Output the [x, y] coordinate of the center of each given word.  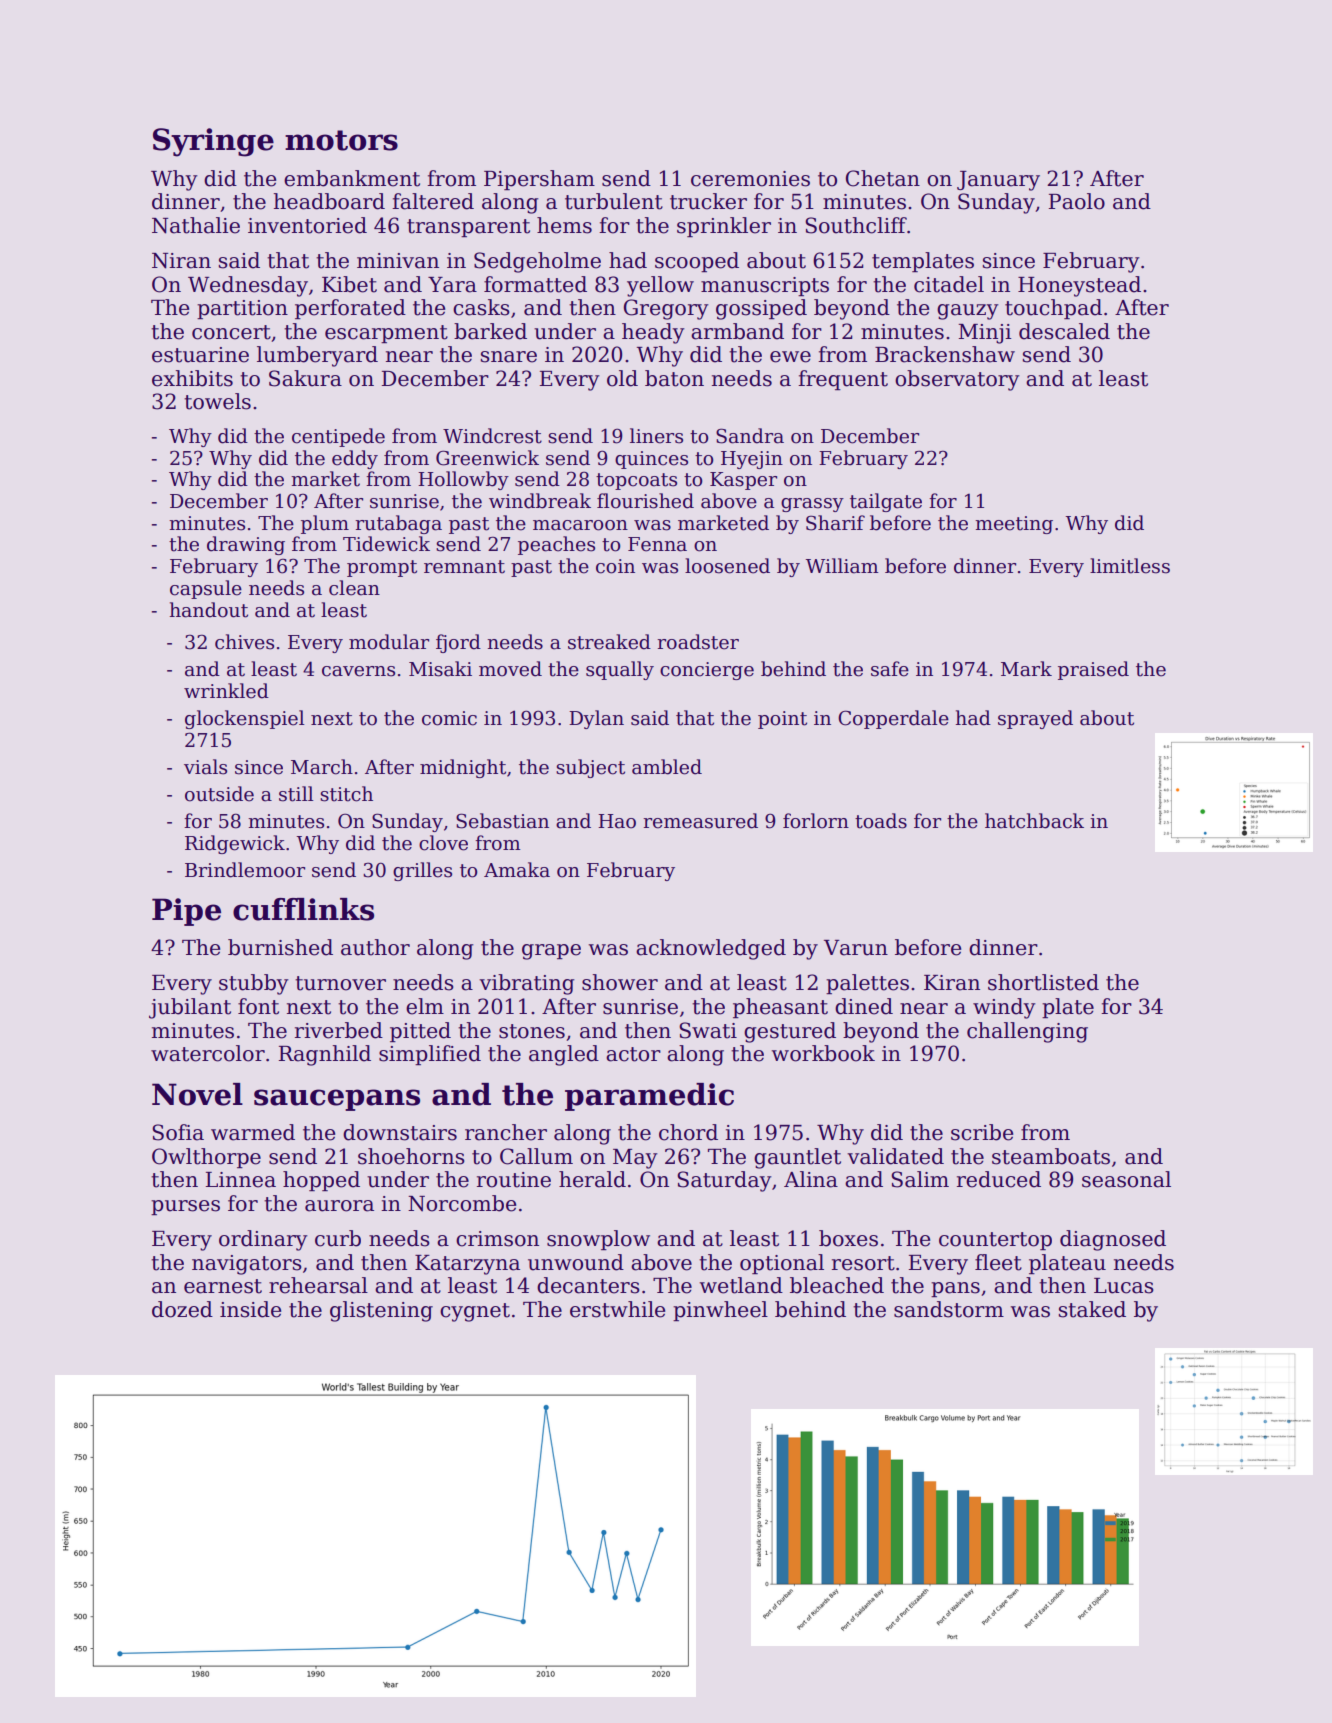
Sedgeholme [537, 262]
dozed [182, 1309]
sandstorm [949, 1309]
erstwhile [617, 1309]
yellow [660, 286]
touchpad [1053, 309]
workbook [823, 1053]
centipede [338, 437]
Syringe [213, 142]
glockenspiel [245, 719]
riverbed [339, 1030]
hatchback [1034, 821]
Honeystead [1079, 286]
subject [590, 768]
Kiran [952, 983]
